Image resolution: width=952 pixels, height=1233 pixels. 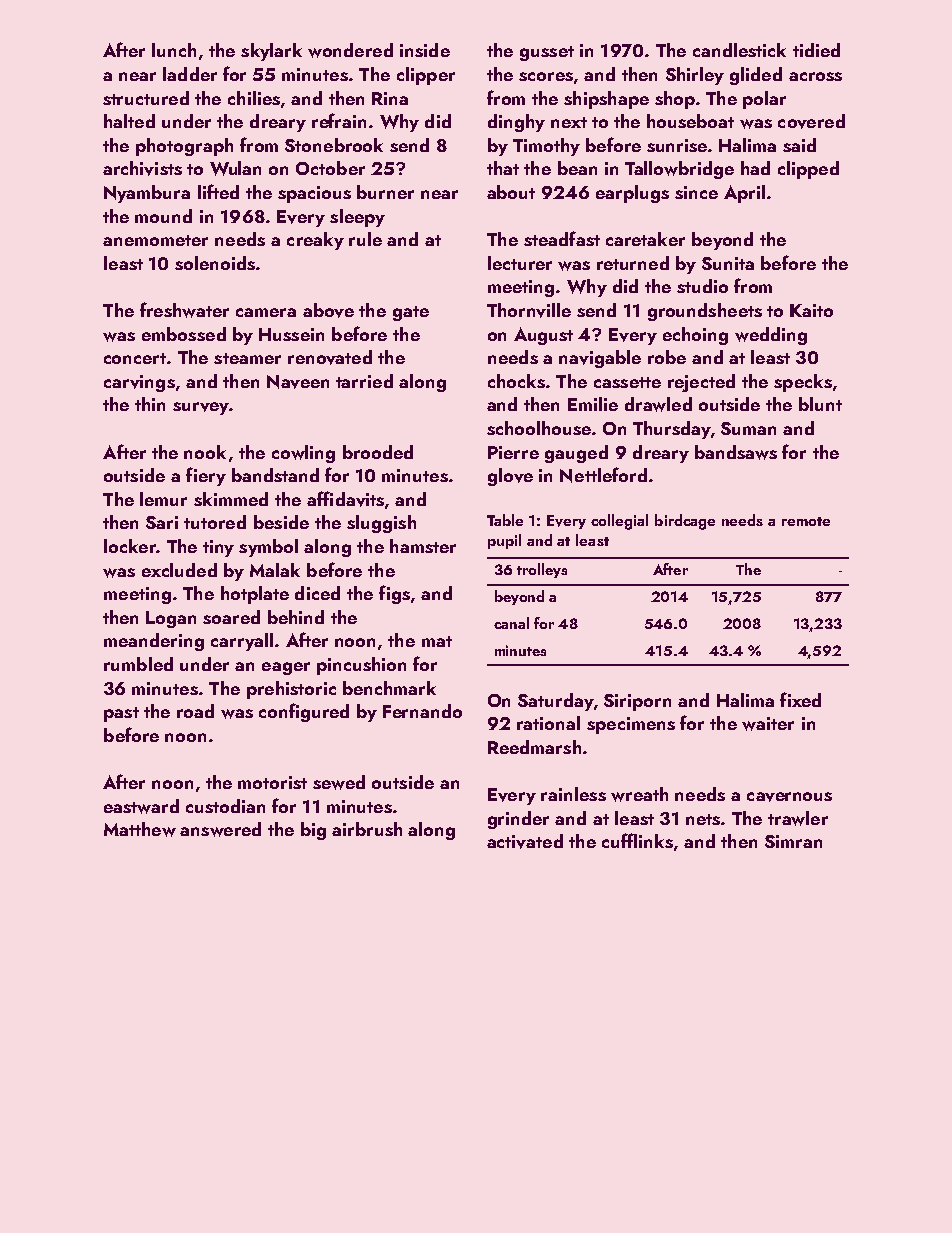 What do you see at coordinates (422, 711) in the screenshot?
I see `Fernando` at bounding box center [422, 711].
